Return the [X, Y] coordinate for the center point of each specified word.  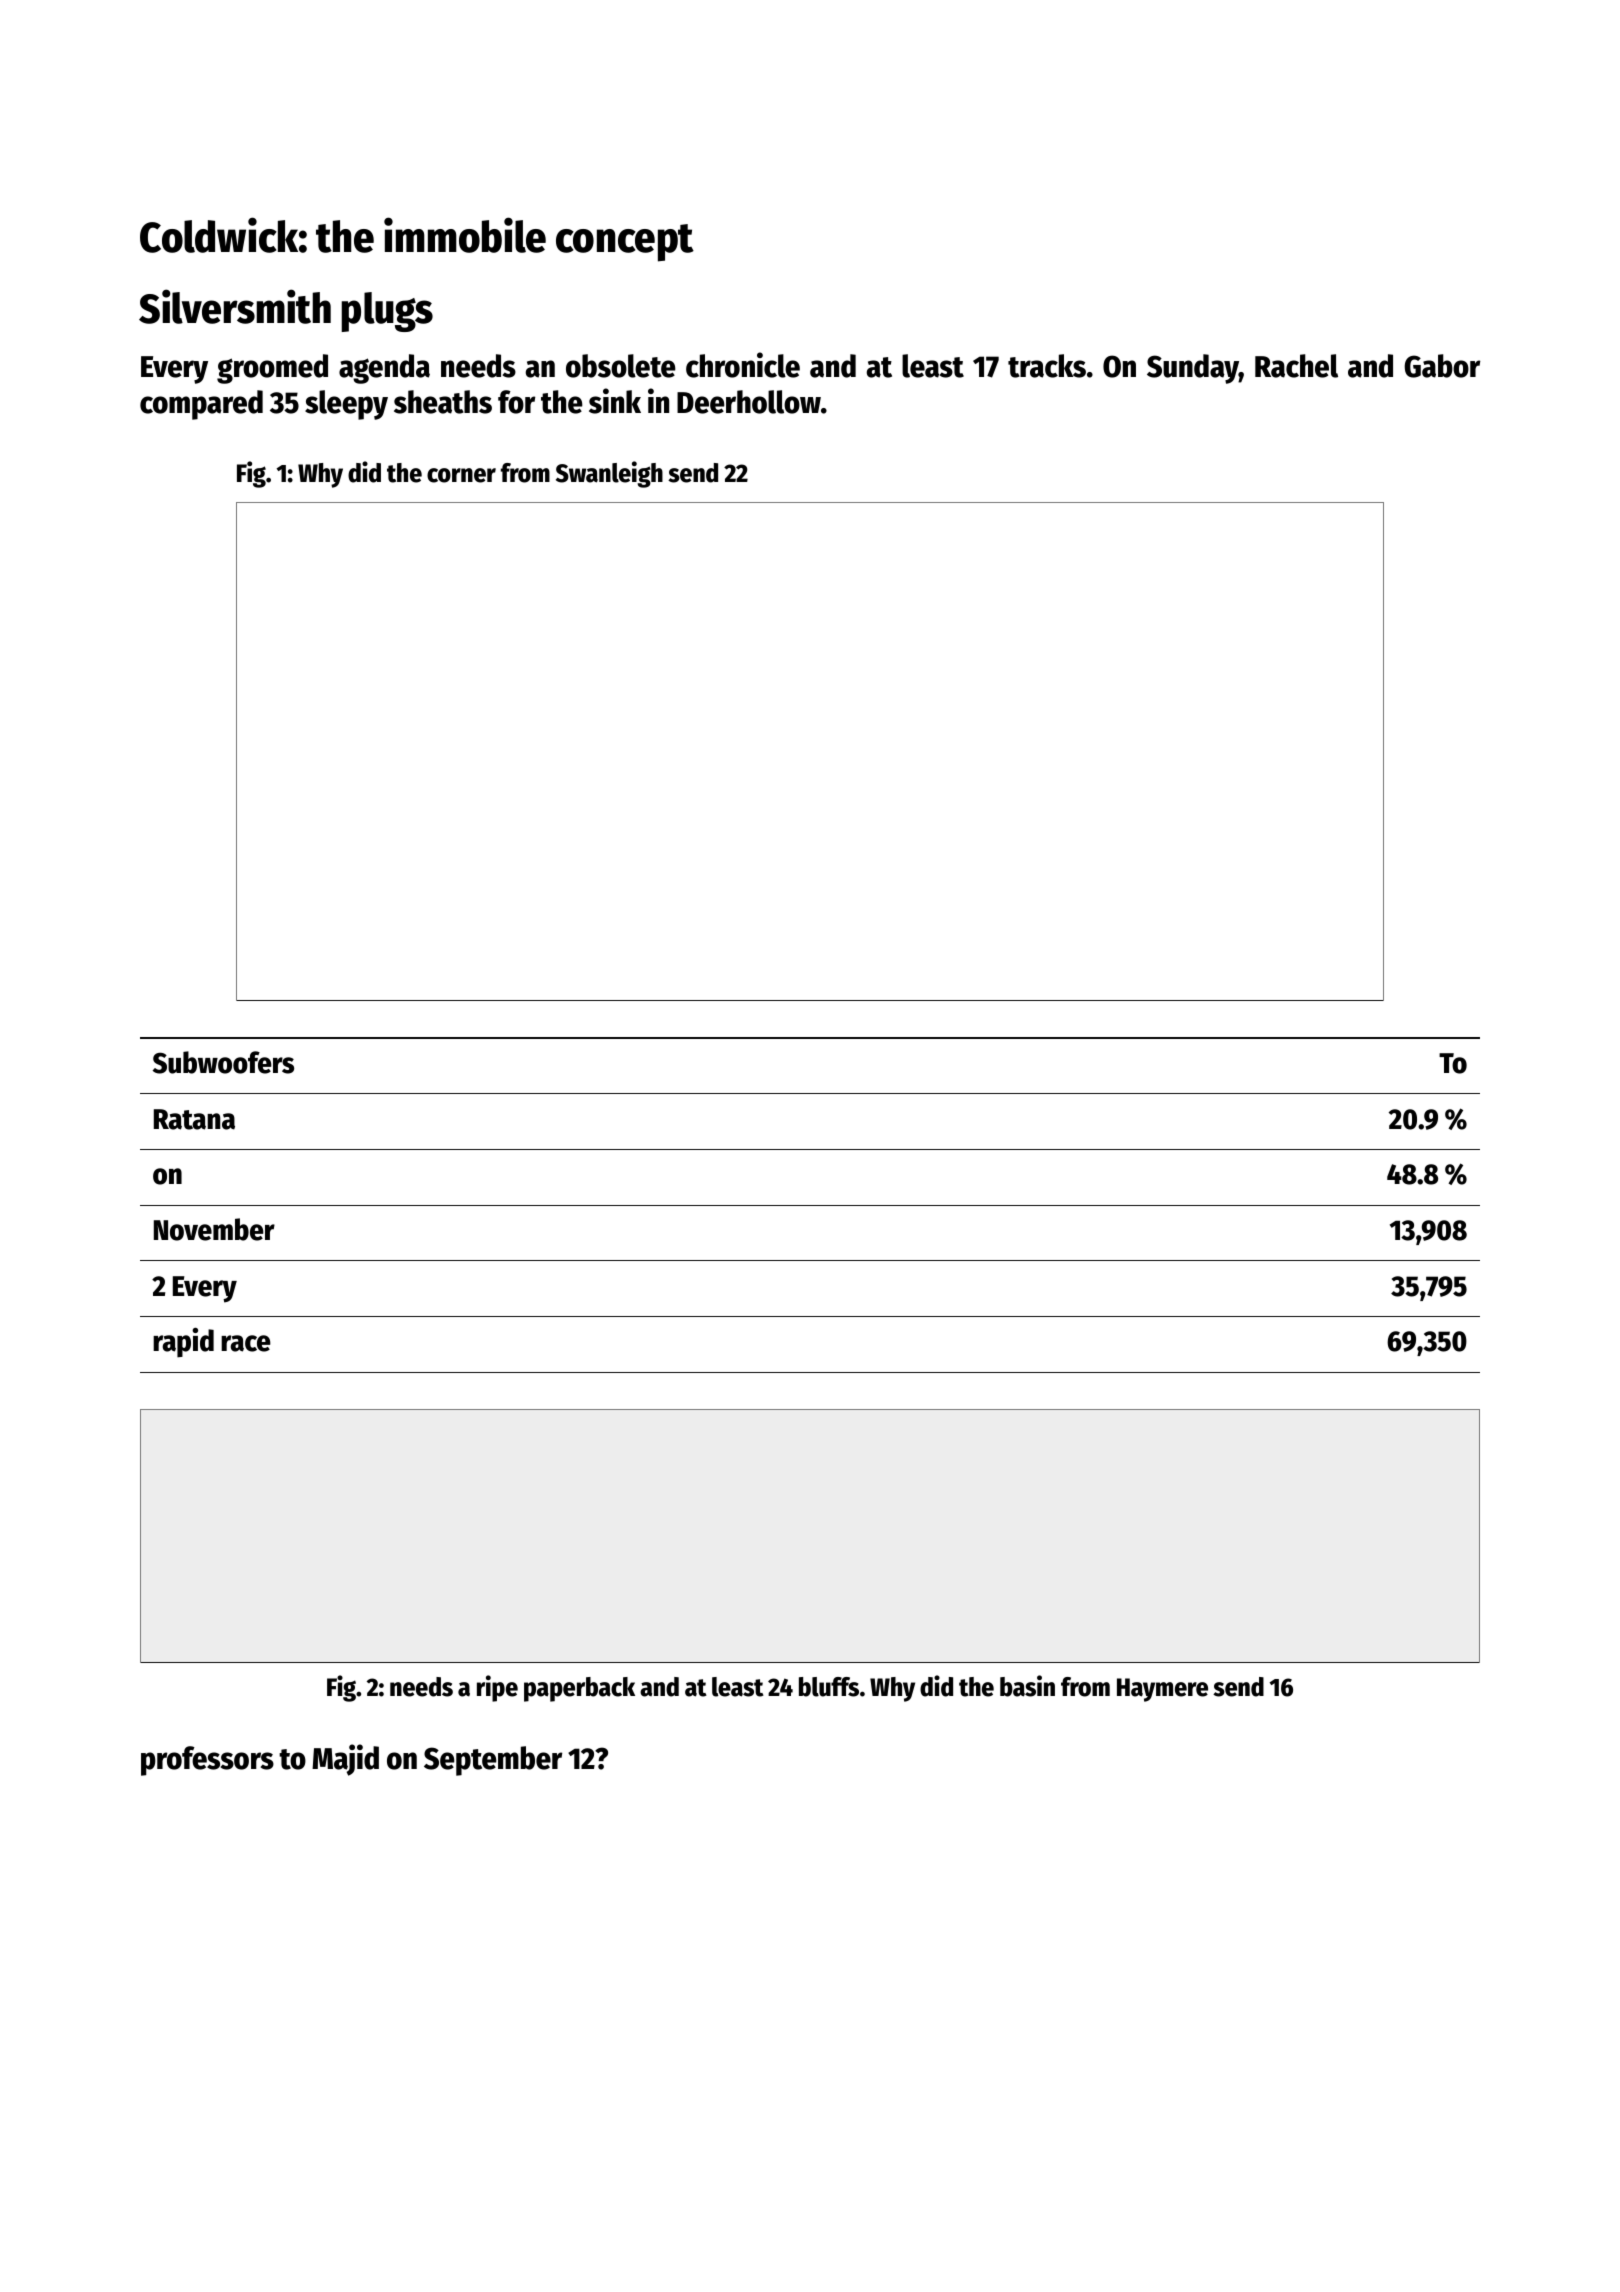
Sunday [1193, 369]
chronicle [743, 365]
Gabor [1442, 366]
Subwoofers [223, 1062]
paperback [579, 1689]
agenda [384, 369]
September [493, 1761]
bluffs [829, 1687]
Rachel [1296, 366]
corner [461, 475]
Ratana [194, 1119]
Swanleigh [609, 474]
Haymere [1162, 1690]
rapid [183, 1343]
